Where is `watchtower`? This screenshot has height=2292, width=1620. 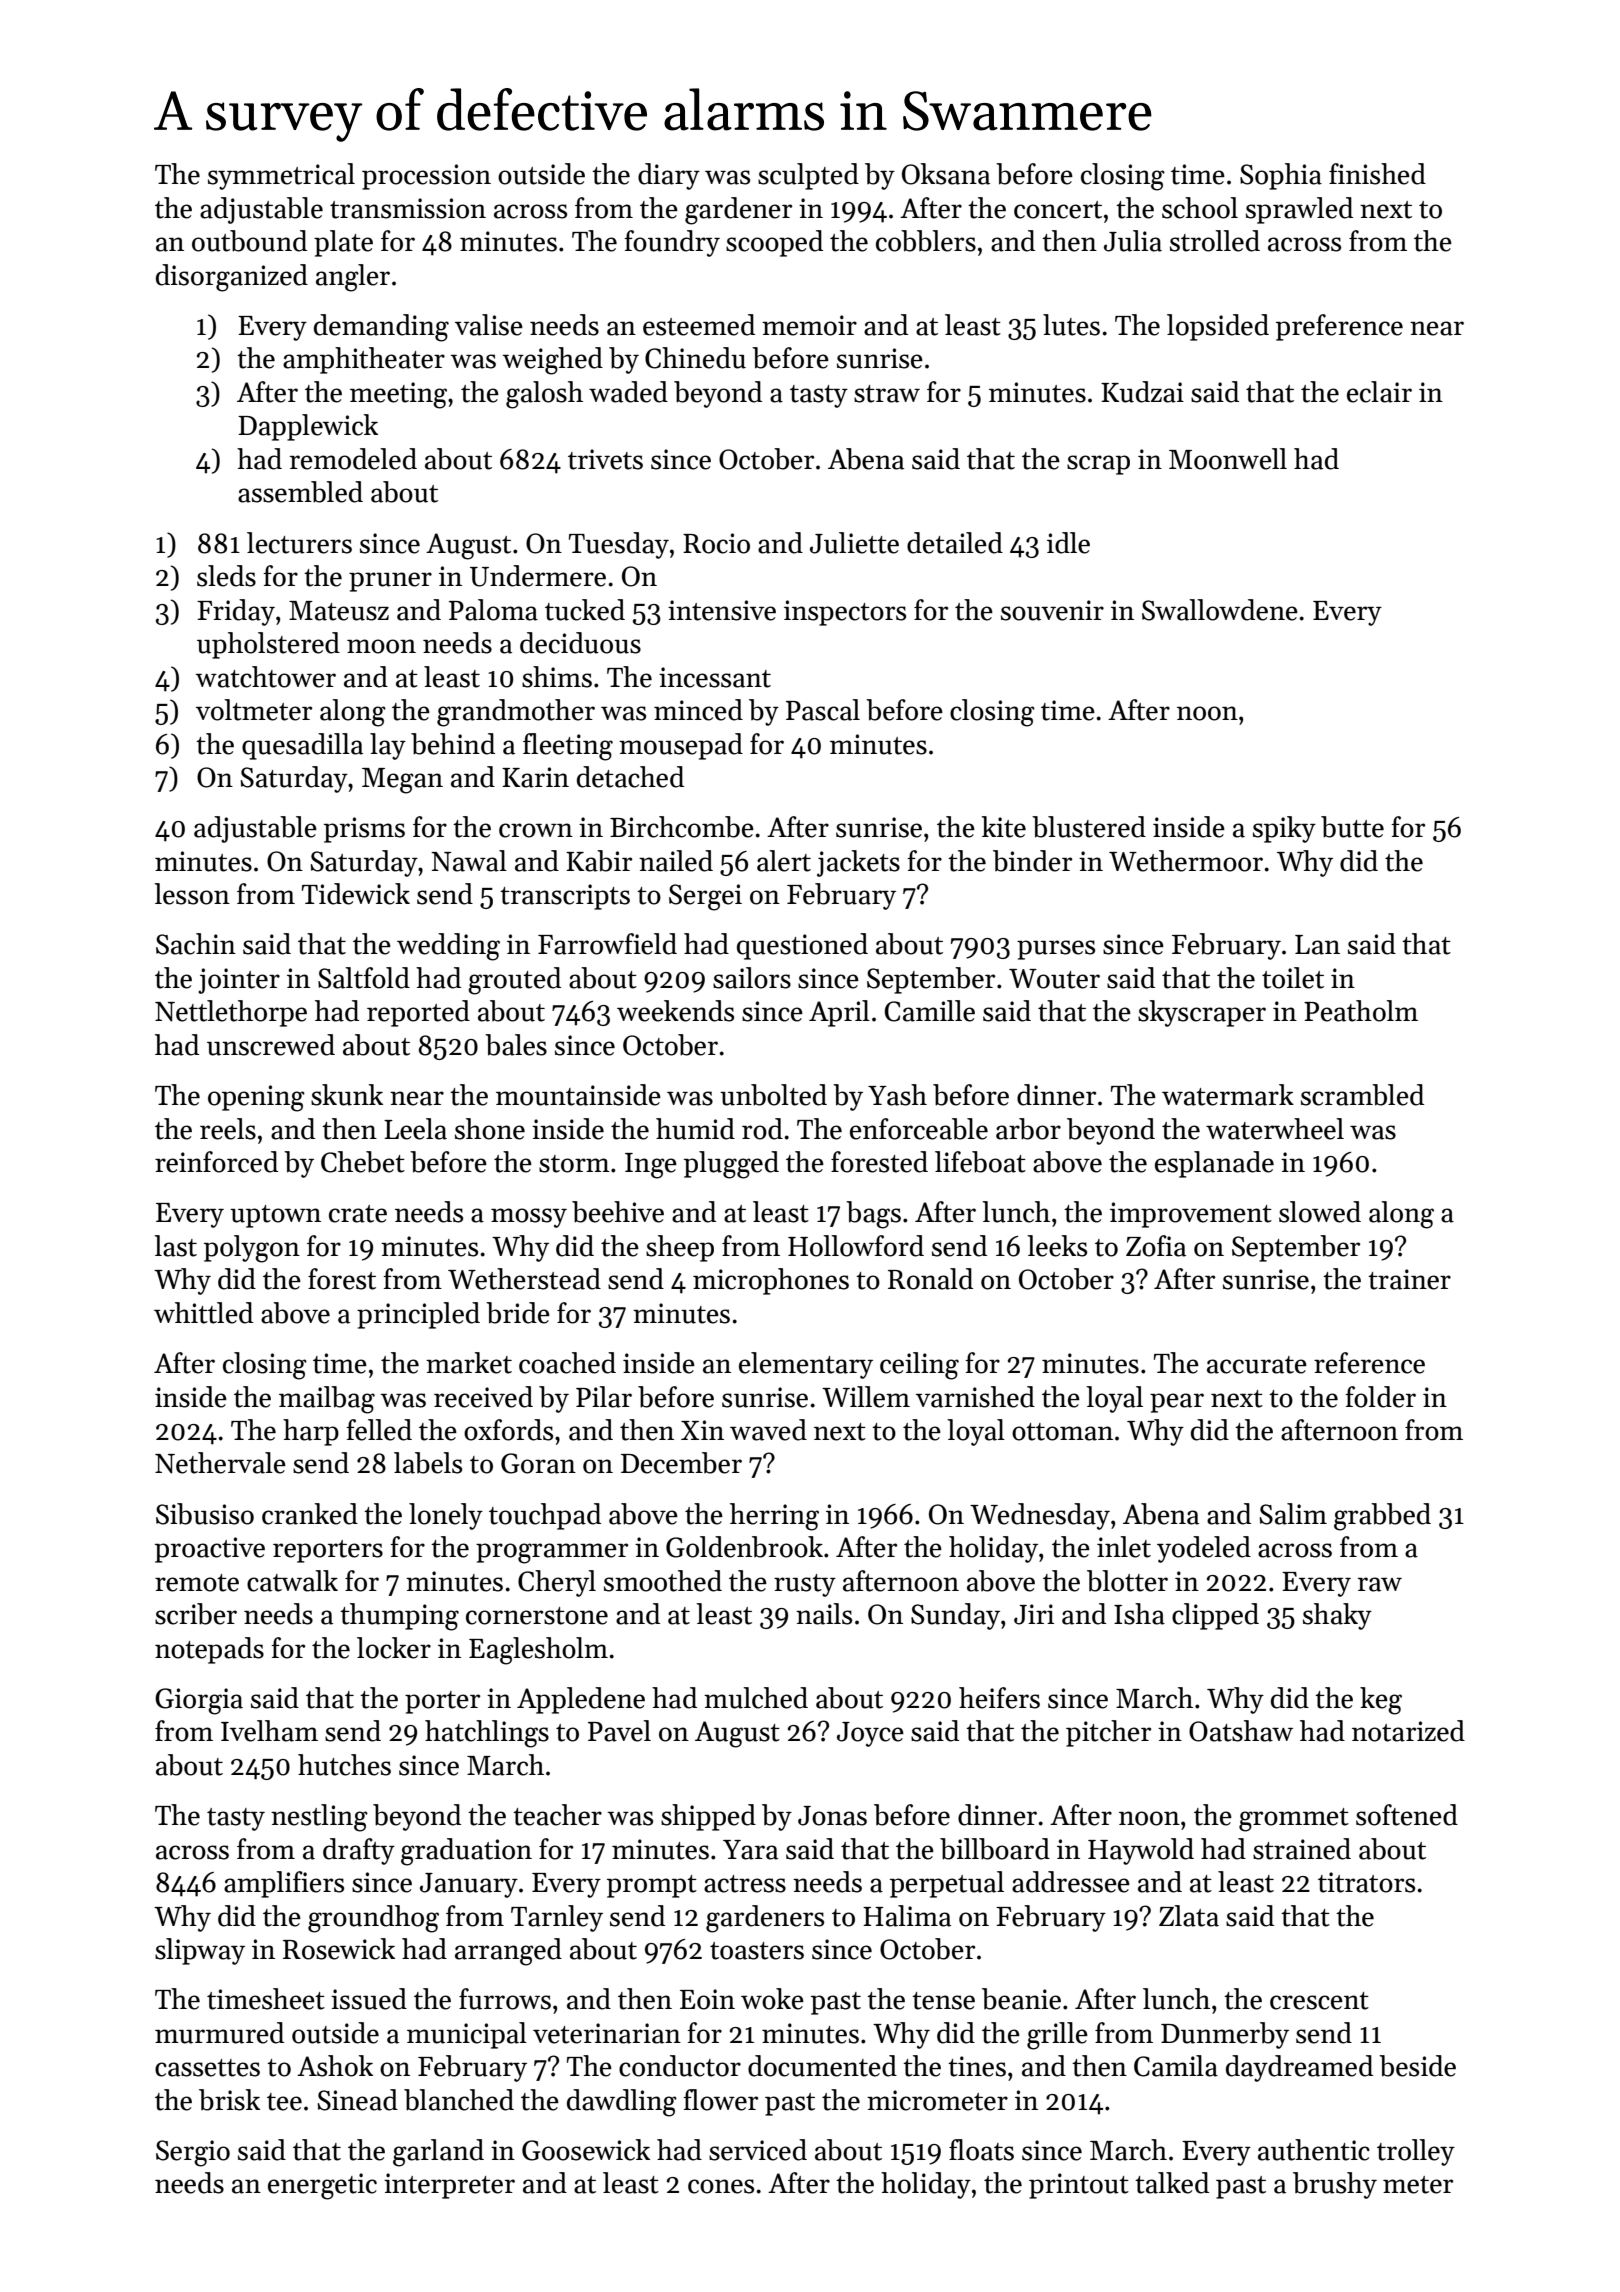 watchtower is located at coordinates (265, 677).
